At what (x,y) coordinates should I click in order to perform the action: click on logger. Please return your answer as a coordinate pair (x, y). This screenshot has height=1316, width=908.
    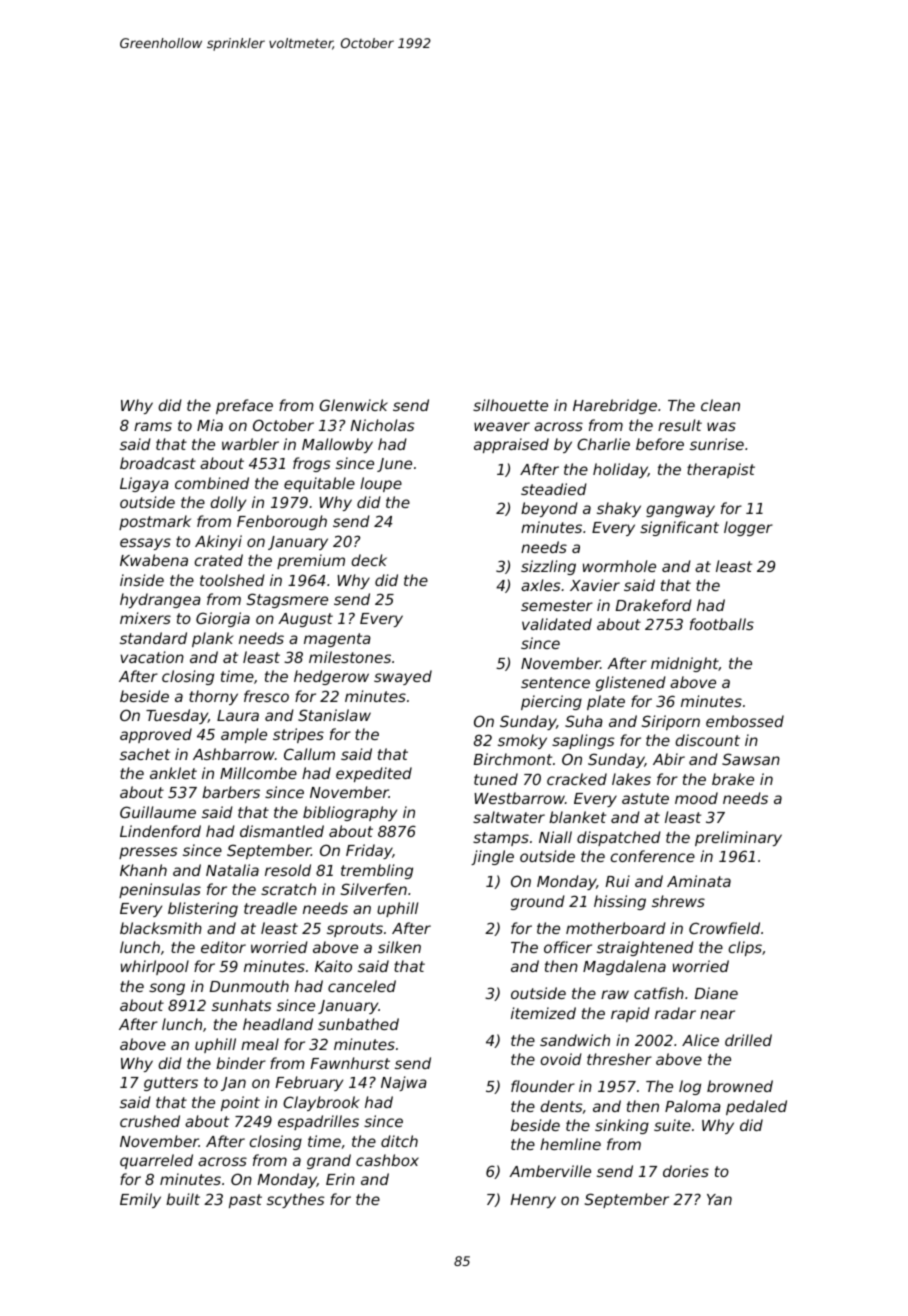
    Looking at the image, I should click on (748, 528).
